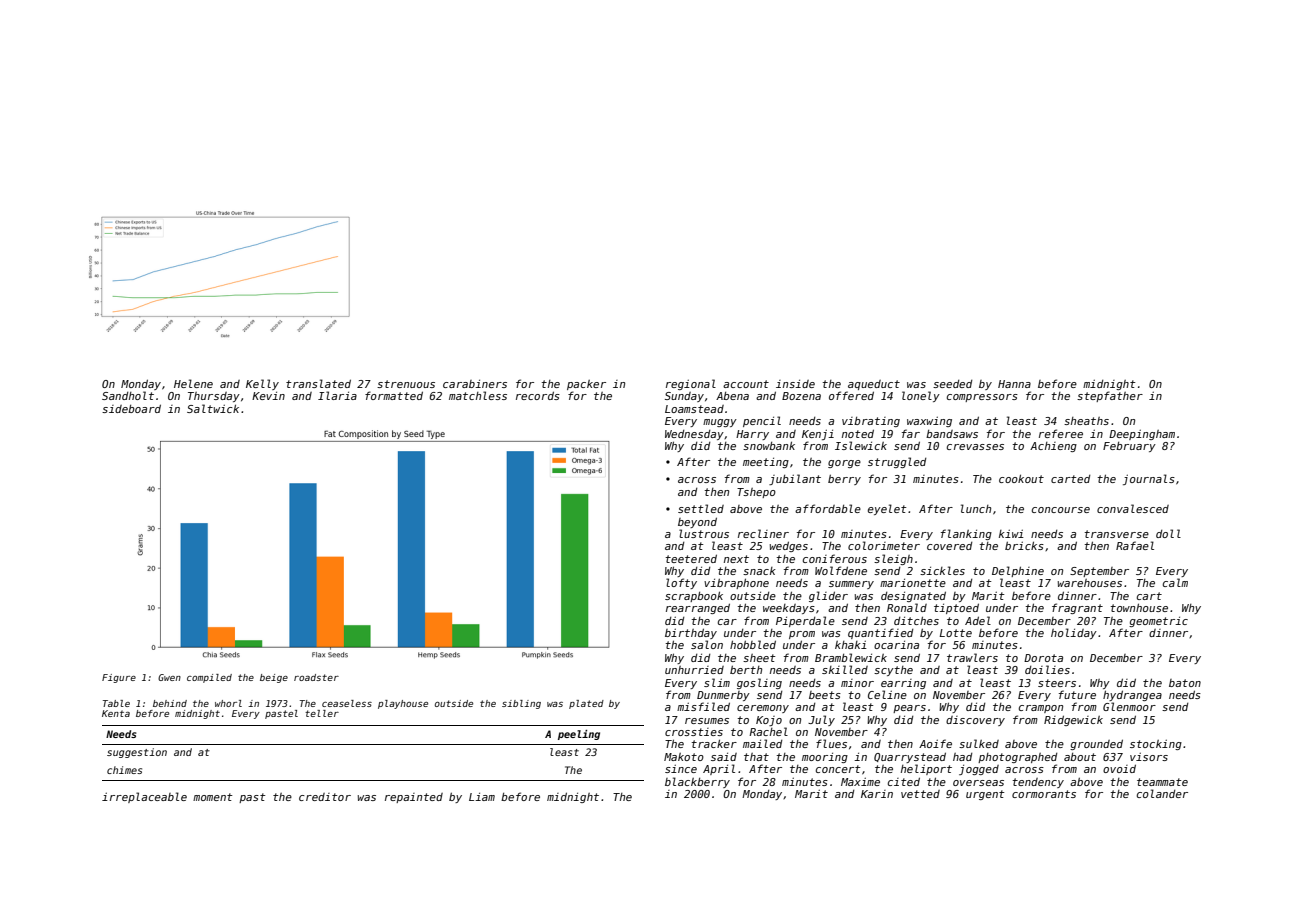  Describe the element at coordinates (691, 558) in the screenshot. I see `teetered` at that location.
